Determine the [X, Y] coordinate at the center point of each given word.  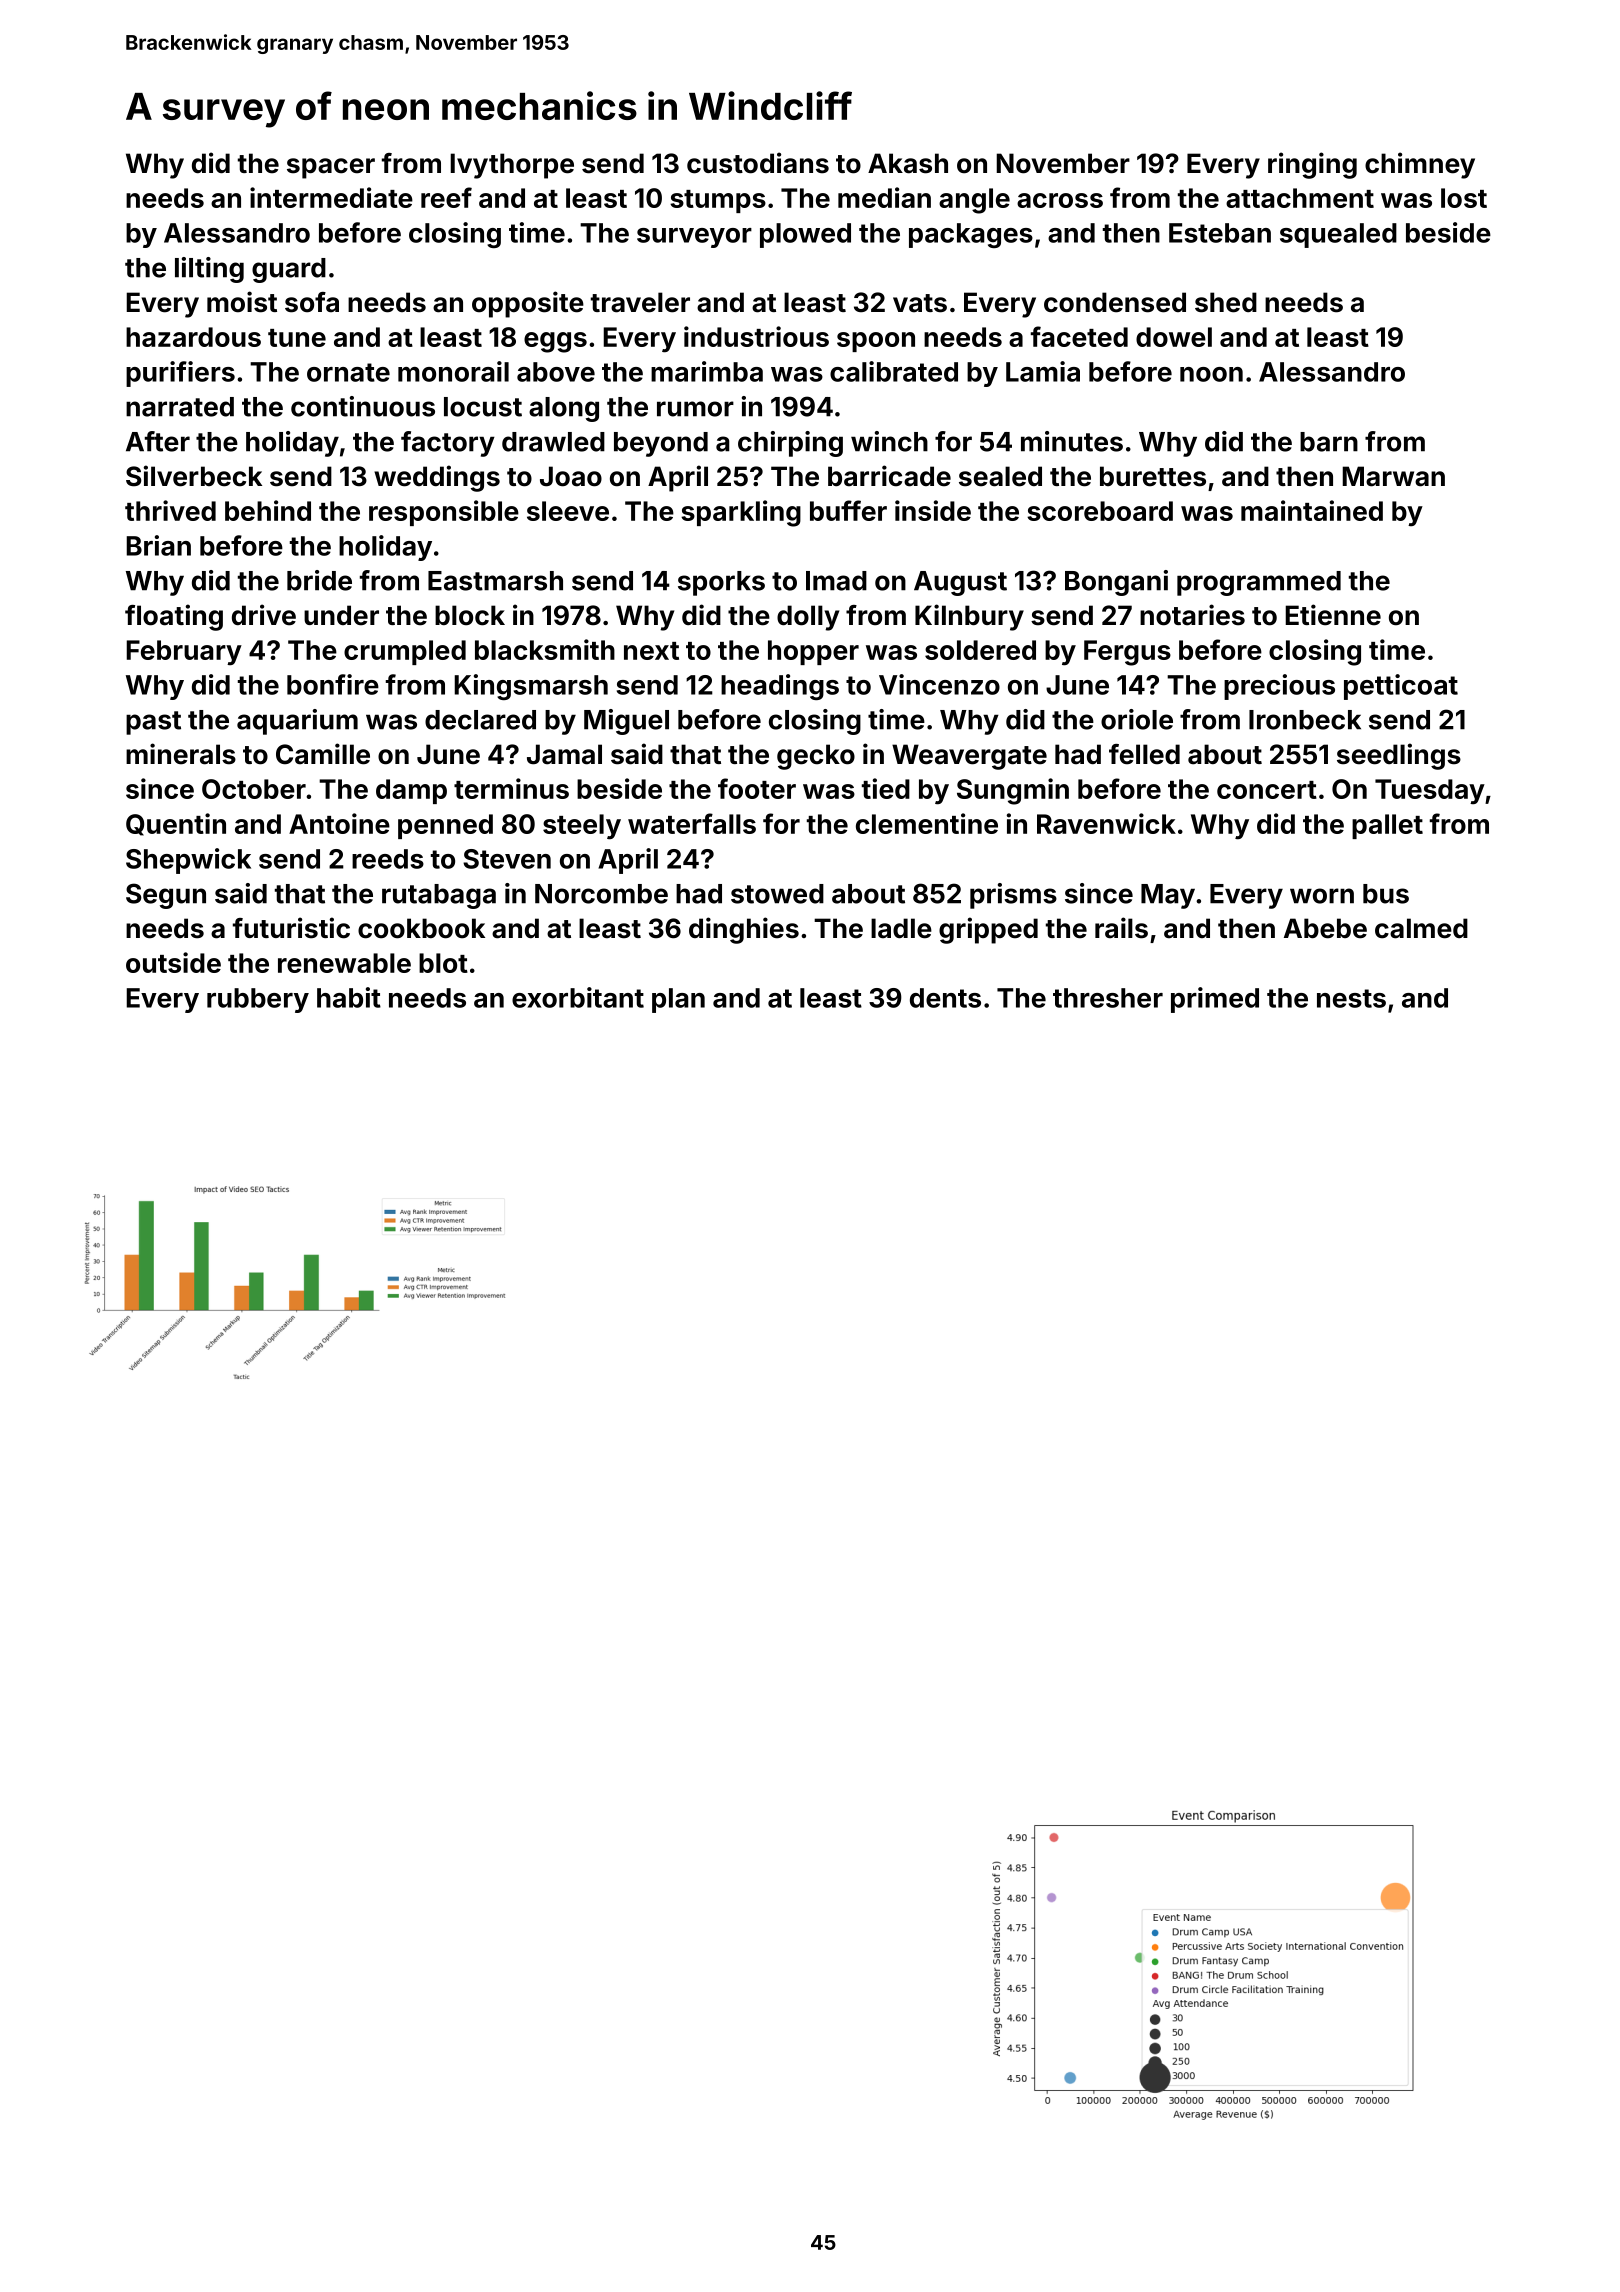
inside [933, 510]
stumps [718, 201]
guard [289, 270]
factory [448, 444]
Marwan [1393, 476]
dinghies [744, 930]
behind [268, 510]
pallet [1387, 826]
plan [678, 1000]
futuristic [291, 928]
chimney [1420, 165]
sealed [1000, 476]
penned [445, 826]
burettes [1153, 476]
